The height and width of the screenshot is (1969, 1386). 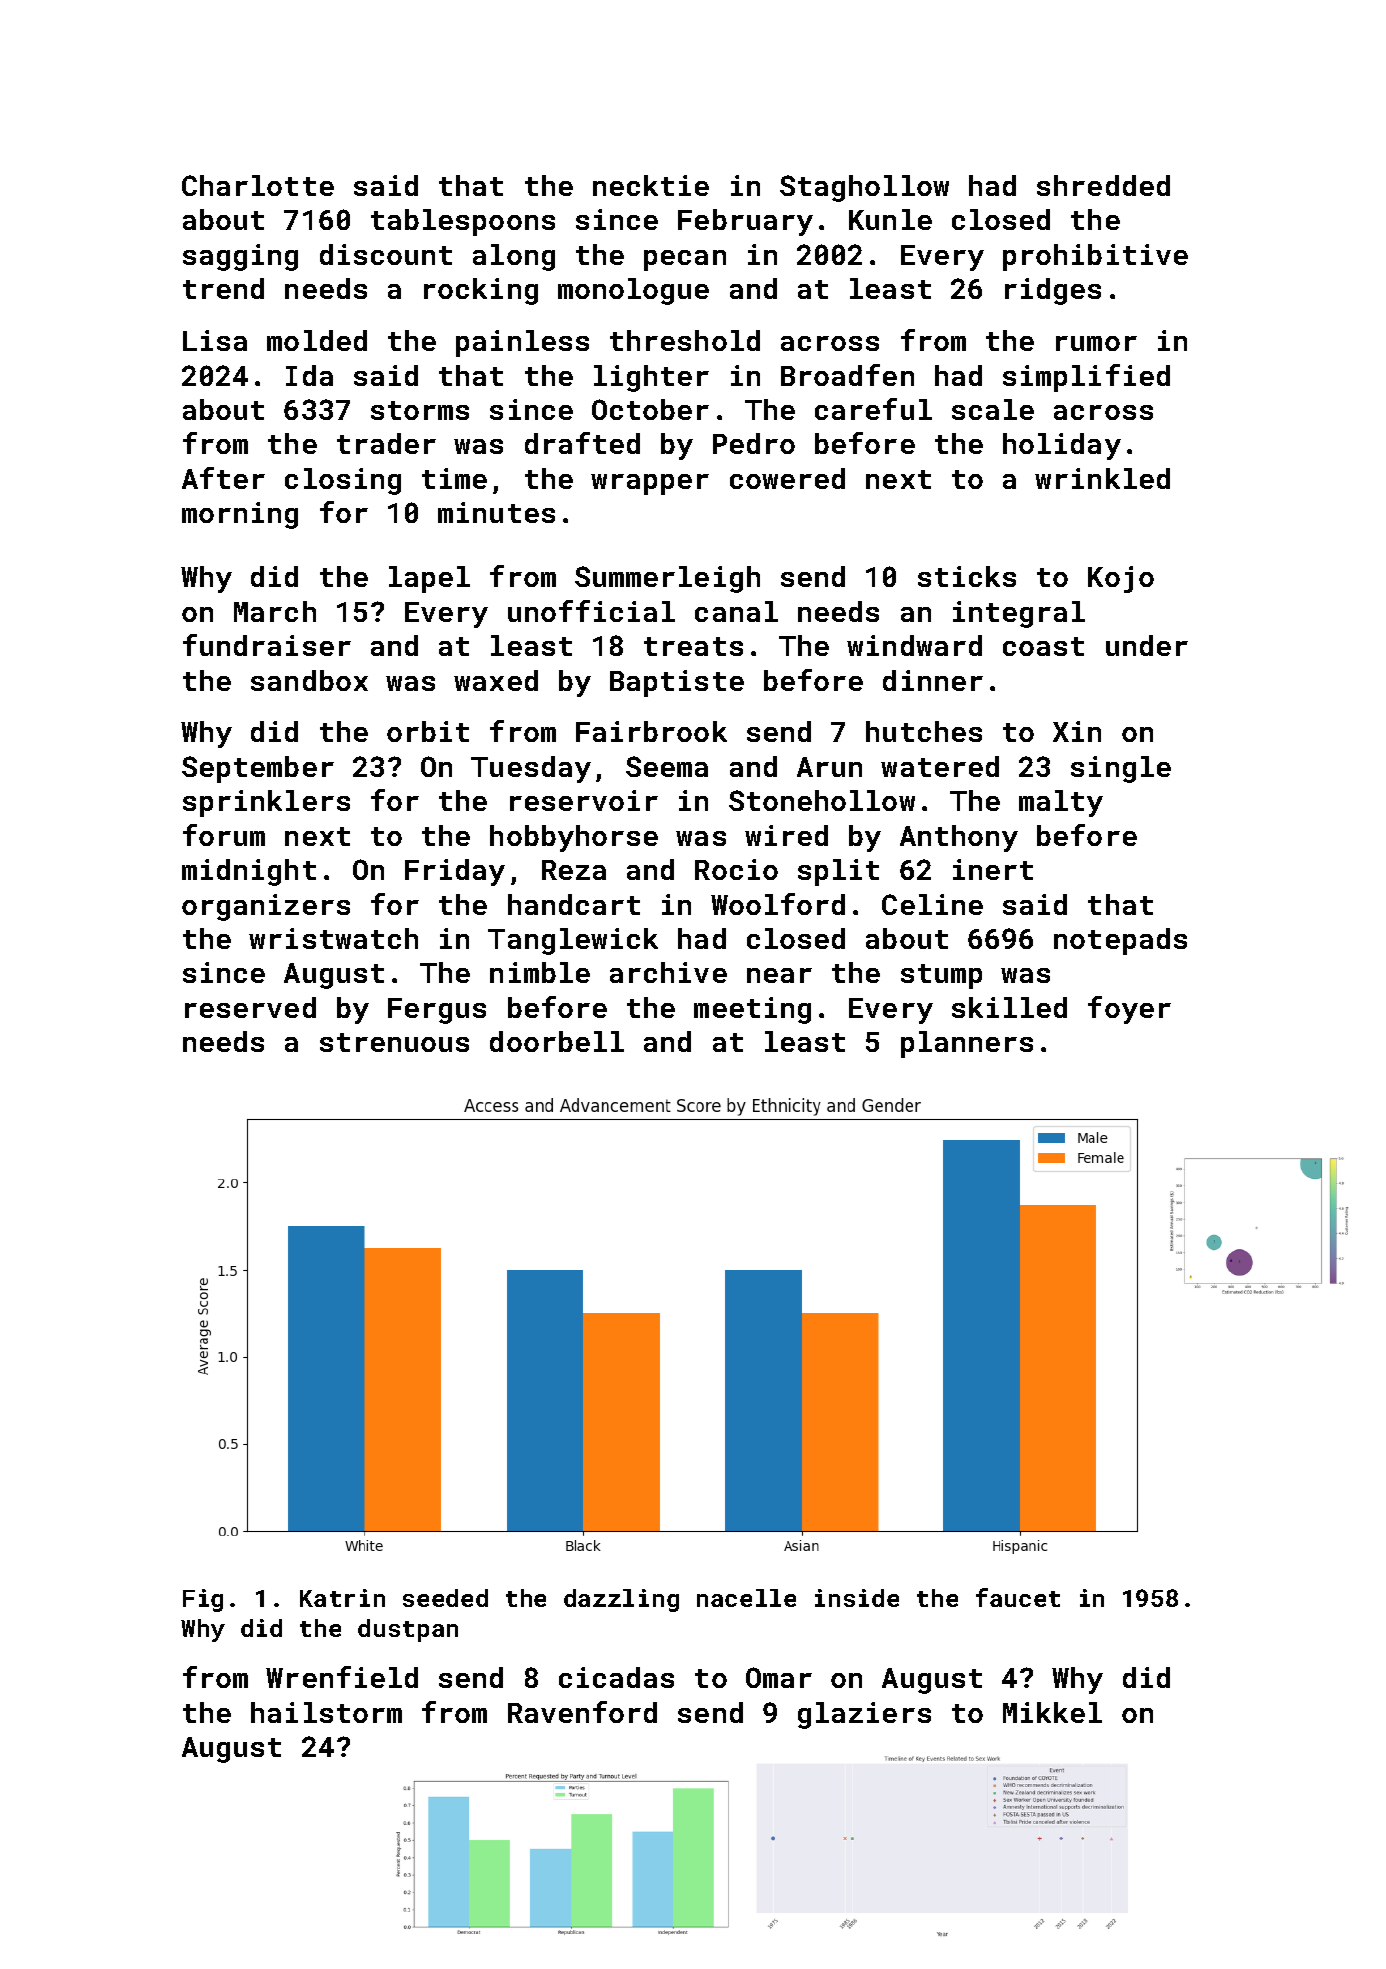 What do you see at coordinates (967, 576) in the screenshot?
I see `sticks` at bounding box center [967, 576].
